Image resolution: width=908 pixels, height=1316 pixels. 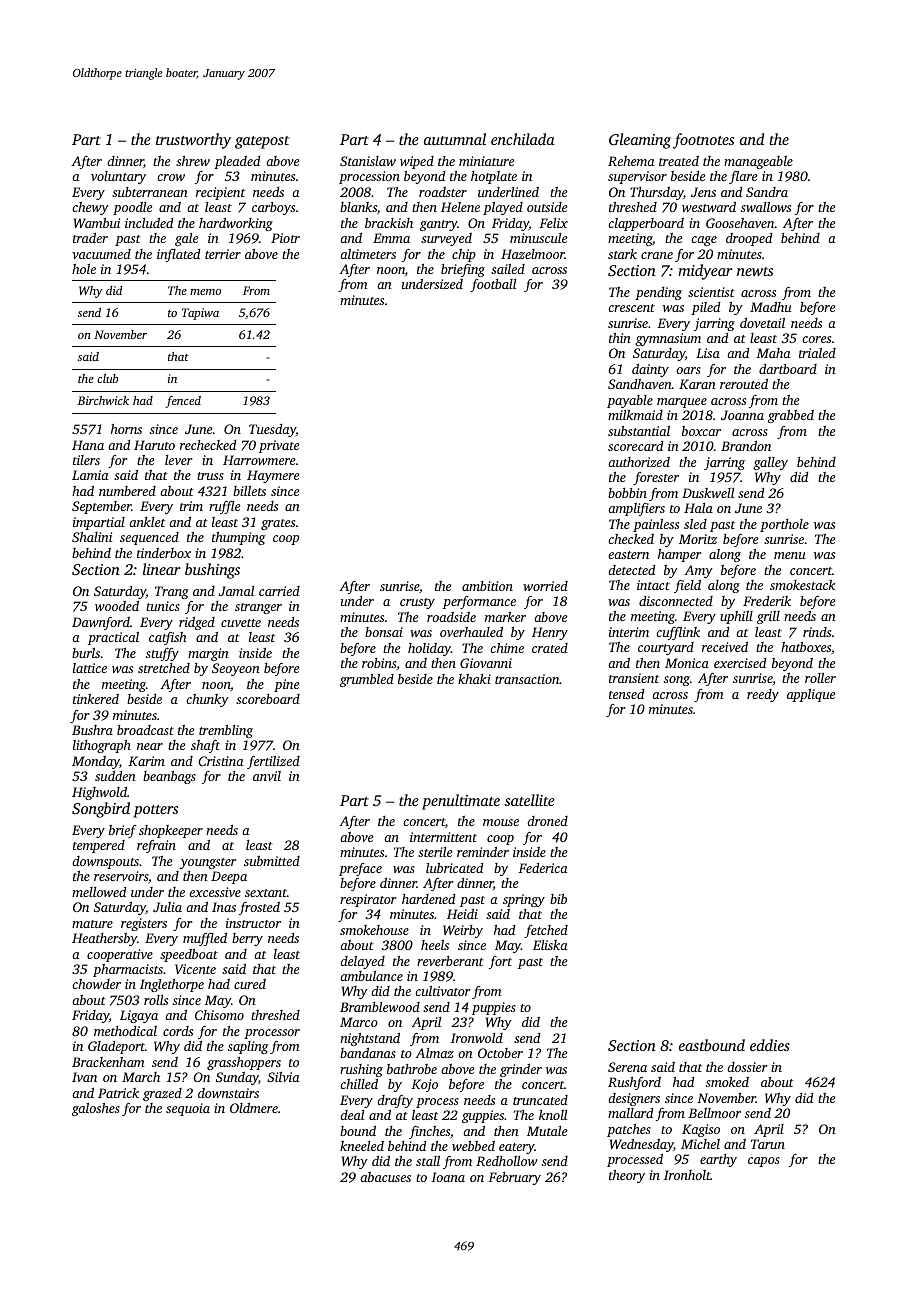 What do you see at coordinates (790, 555) in the image?
I see `menu` at bounding box center [790, 555].
